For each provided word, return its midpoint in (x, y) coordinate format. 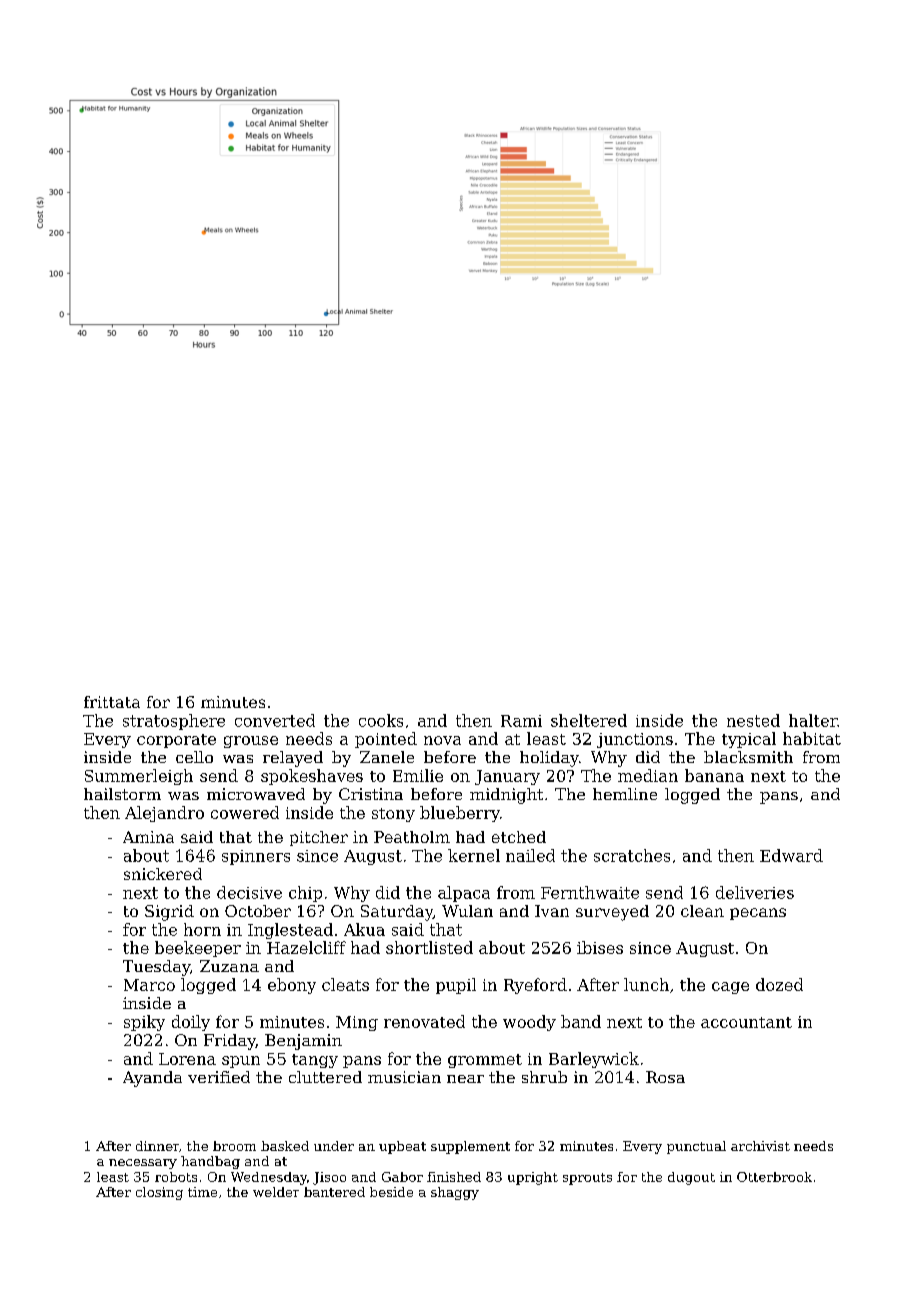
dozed (779, 984)
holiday (549, 759)
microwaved (256, 794)
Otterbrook (774, 1177)
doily (191, 1023)
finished (454, 1177)
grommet (485, 1061)
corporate (176, 741)
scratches (632, 855)
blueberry (460, 814)
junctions (635, 740)
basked (285, 1146)
